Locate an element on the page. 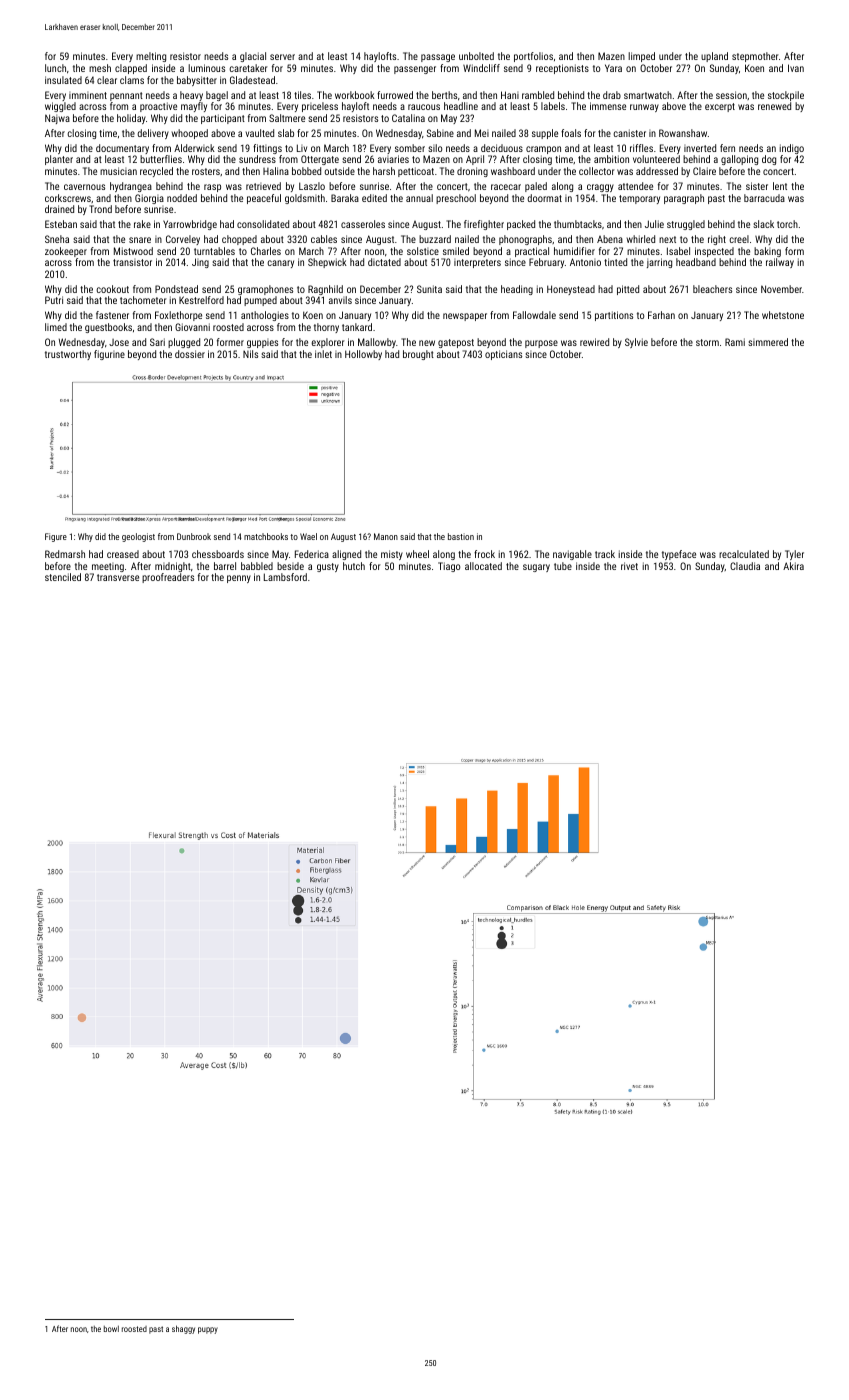 This page has width=849, height=1400. sister is located at coordinates (757, 186).
